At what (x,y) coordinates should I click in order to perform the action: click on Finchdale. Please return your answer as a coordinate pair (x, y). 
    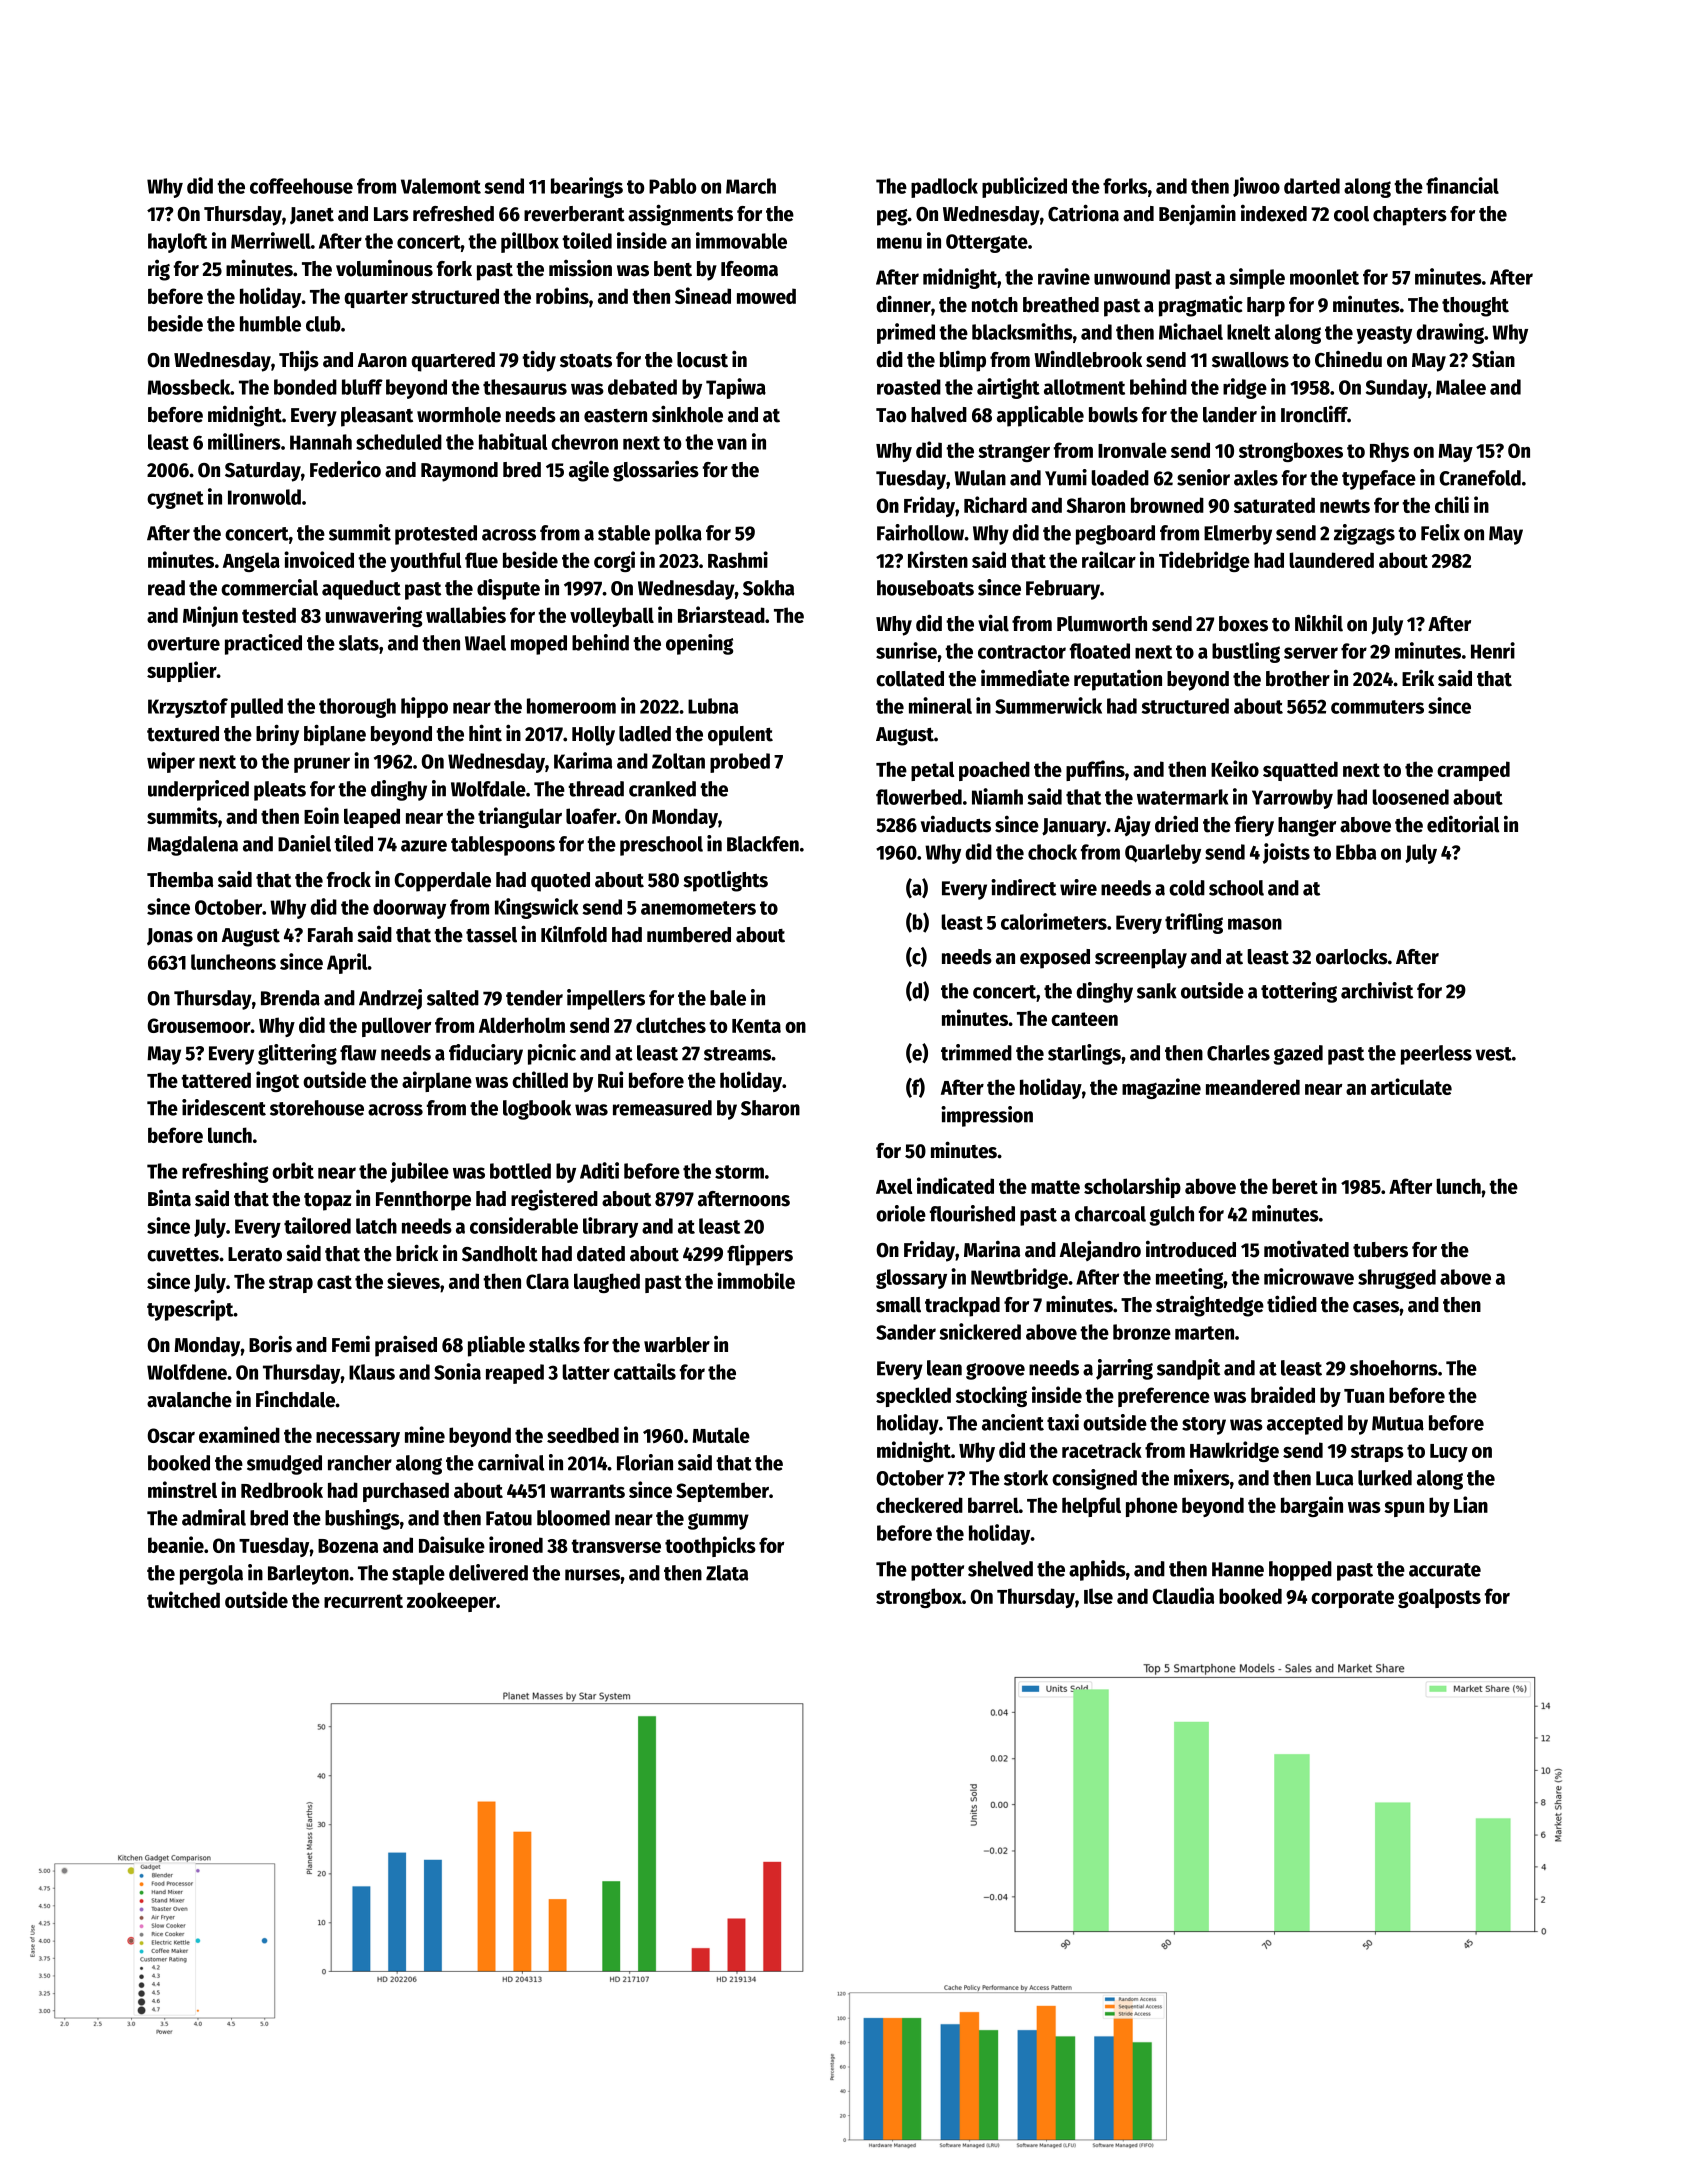
    Looking at the image, I should click on (295, 1399).
